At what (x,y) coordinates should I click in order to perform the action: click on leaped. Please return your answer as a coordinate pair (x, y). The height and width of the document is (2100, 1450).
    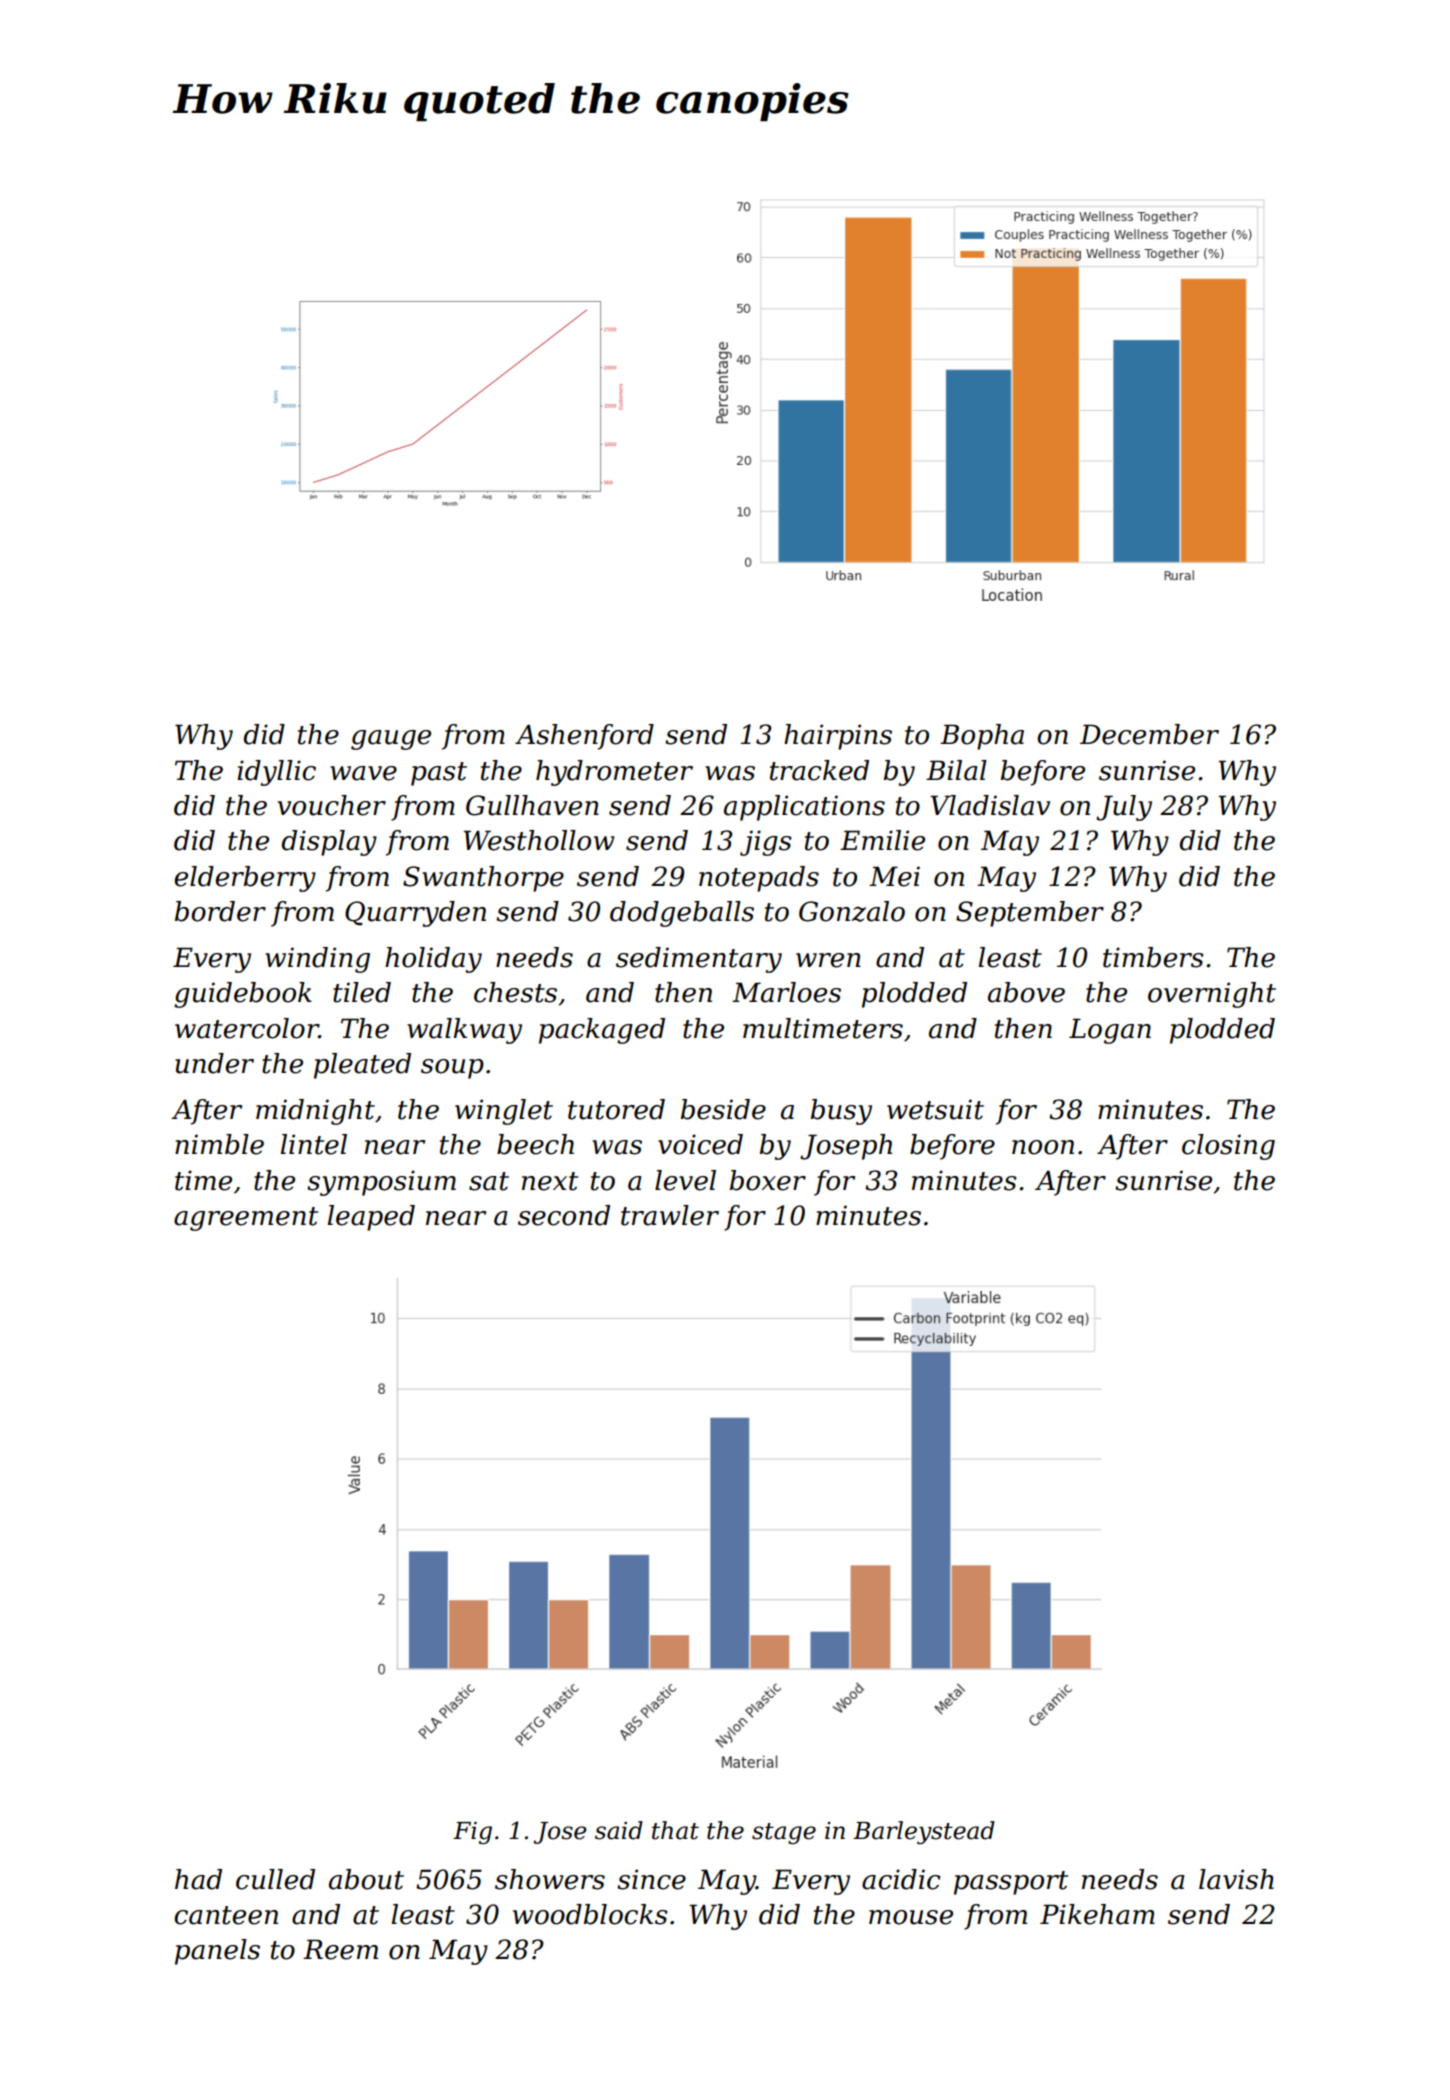
    Looking at the image, I should click on (371, 1218).
